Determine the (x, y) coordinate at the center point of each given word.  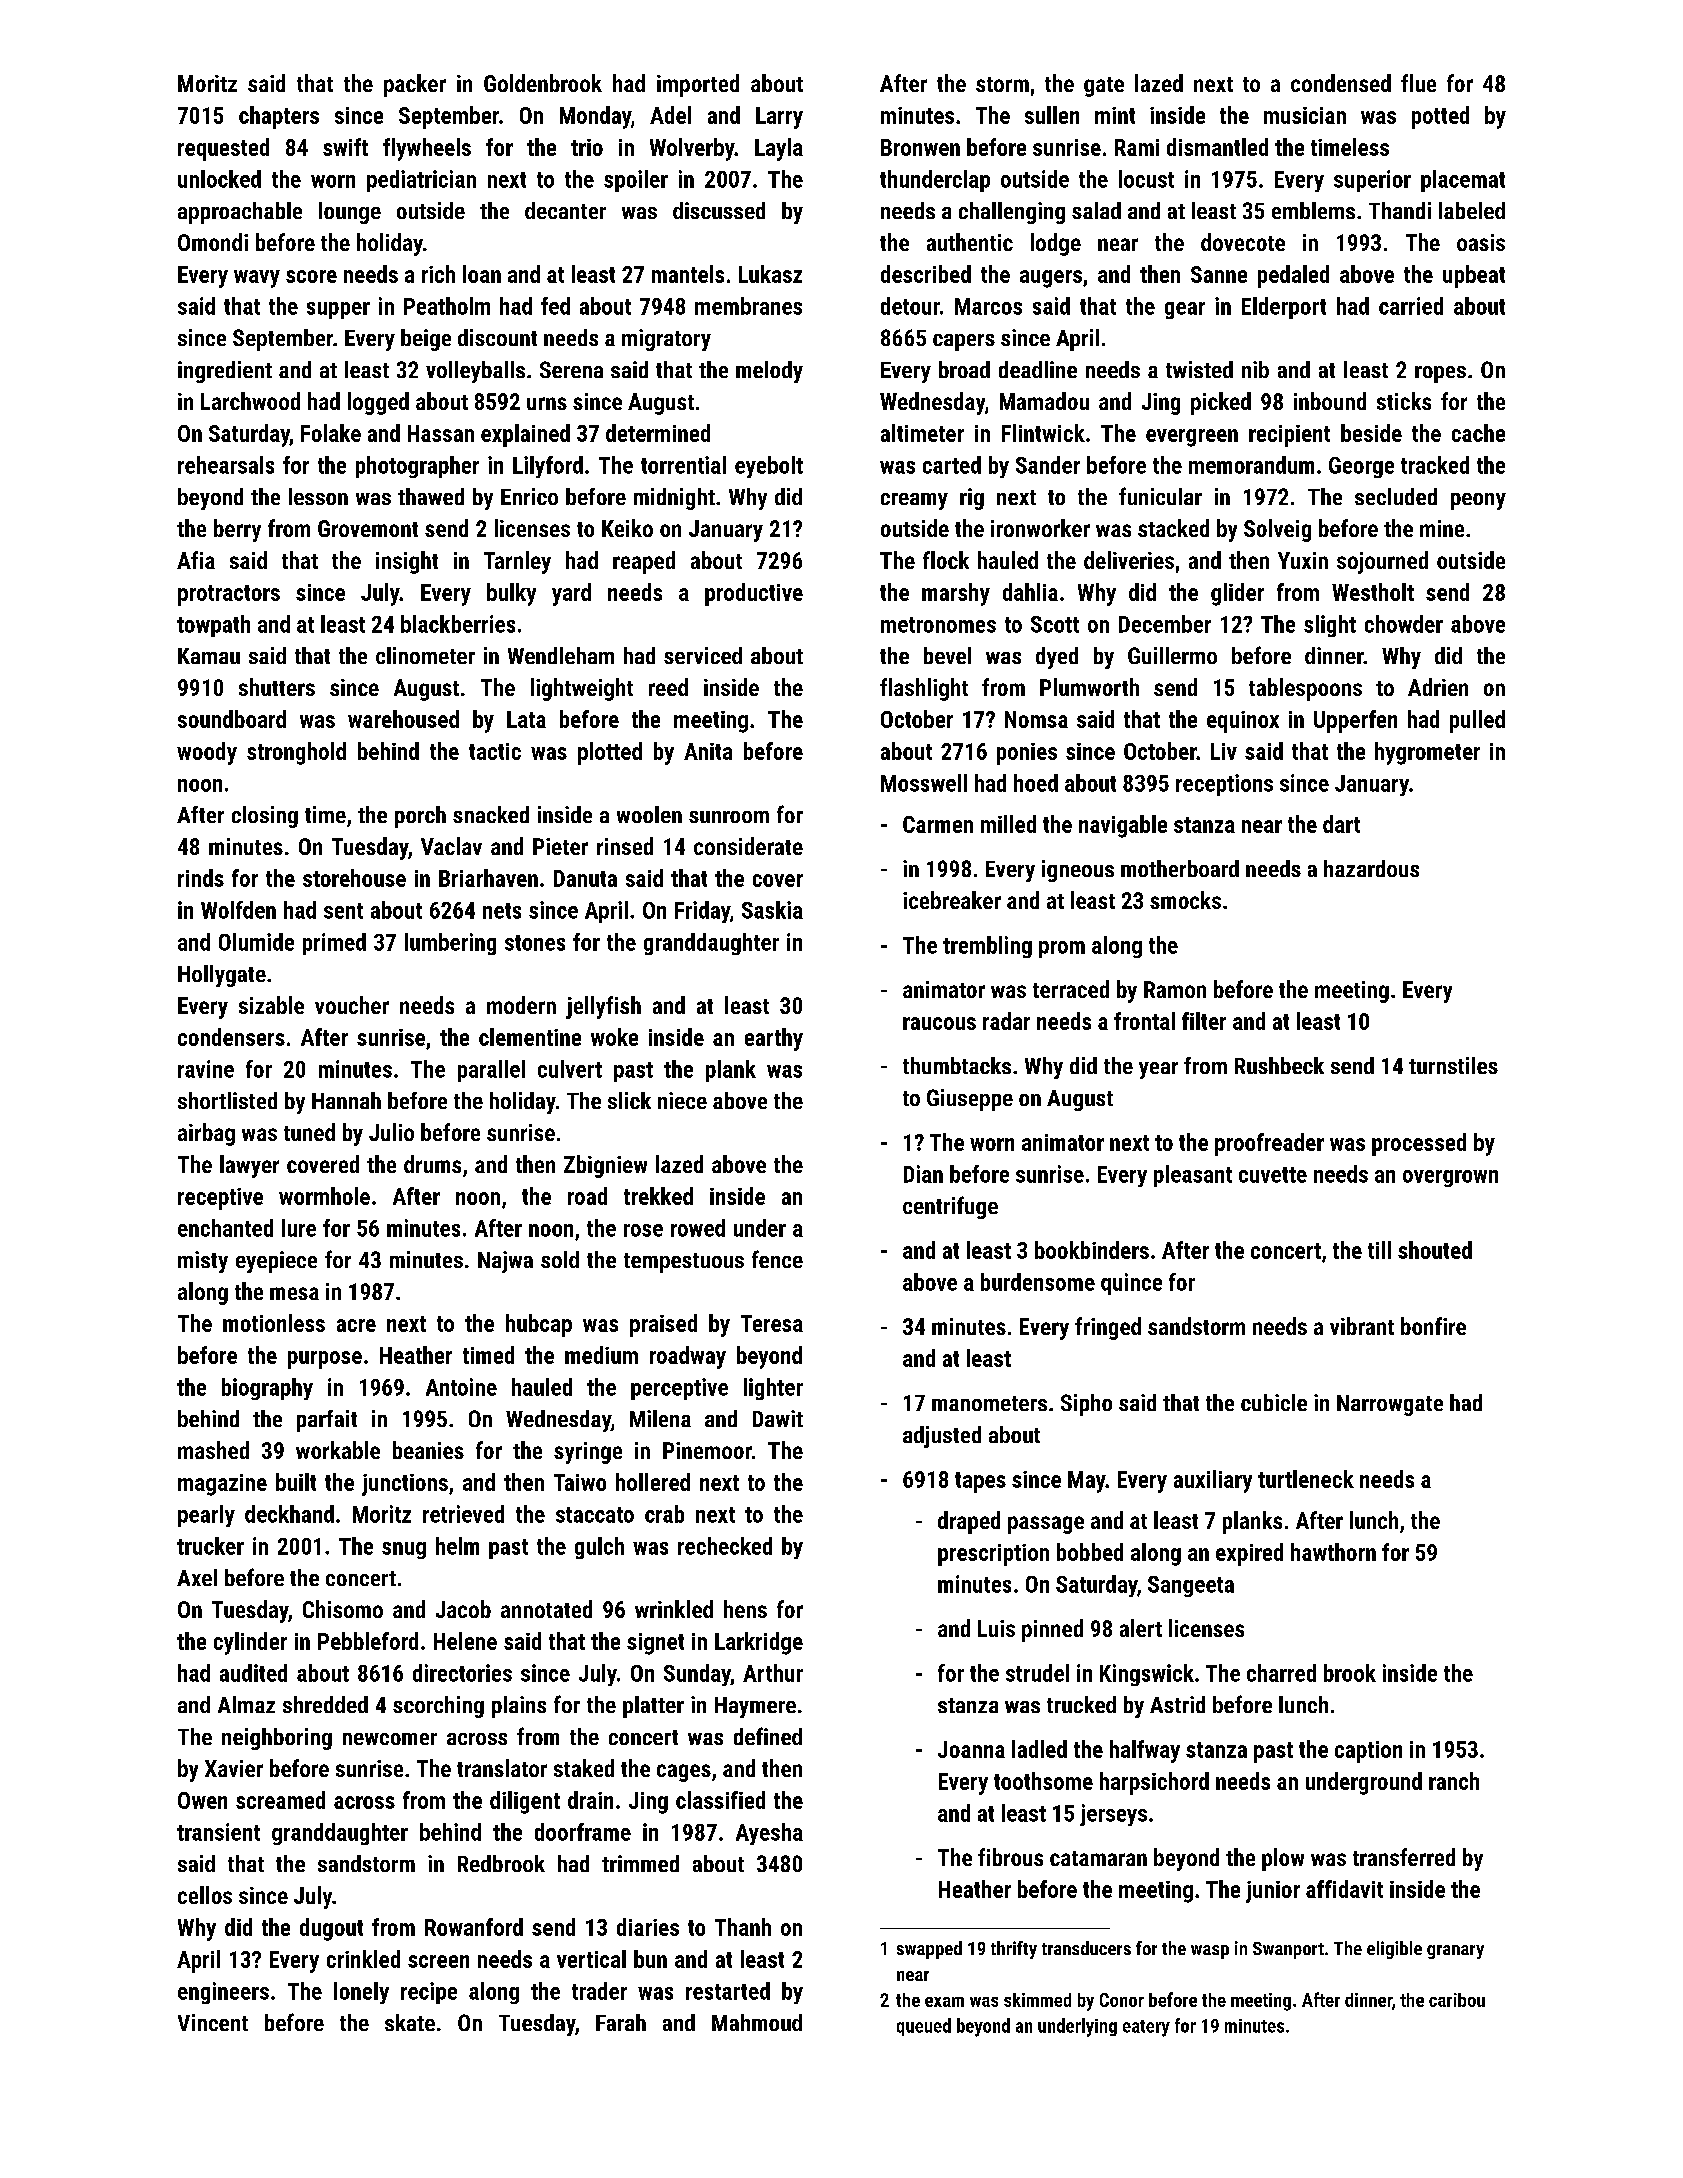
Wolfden (238, 910)
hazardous (1371, 868)
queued (924, 2027)
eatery (1146, 2028)
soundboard (232, 719)
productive (754, 594)
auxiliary (1213, 1481)
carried (1411, 306)
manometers (989, 1403)
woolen (649, 814)
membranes (748, 306)
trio (587, 147)
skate (410, 2022)
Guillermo (1172, 655)
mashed (213, 1450)
